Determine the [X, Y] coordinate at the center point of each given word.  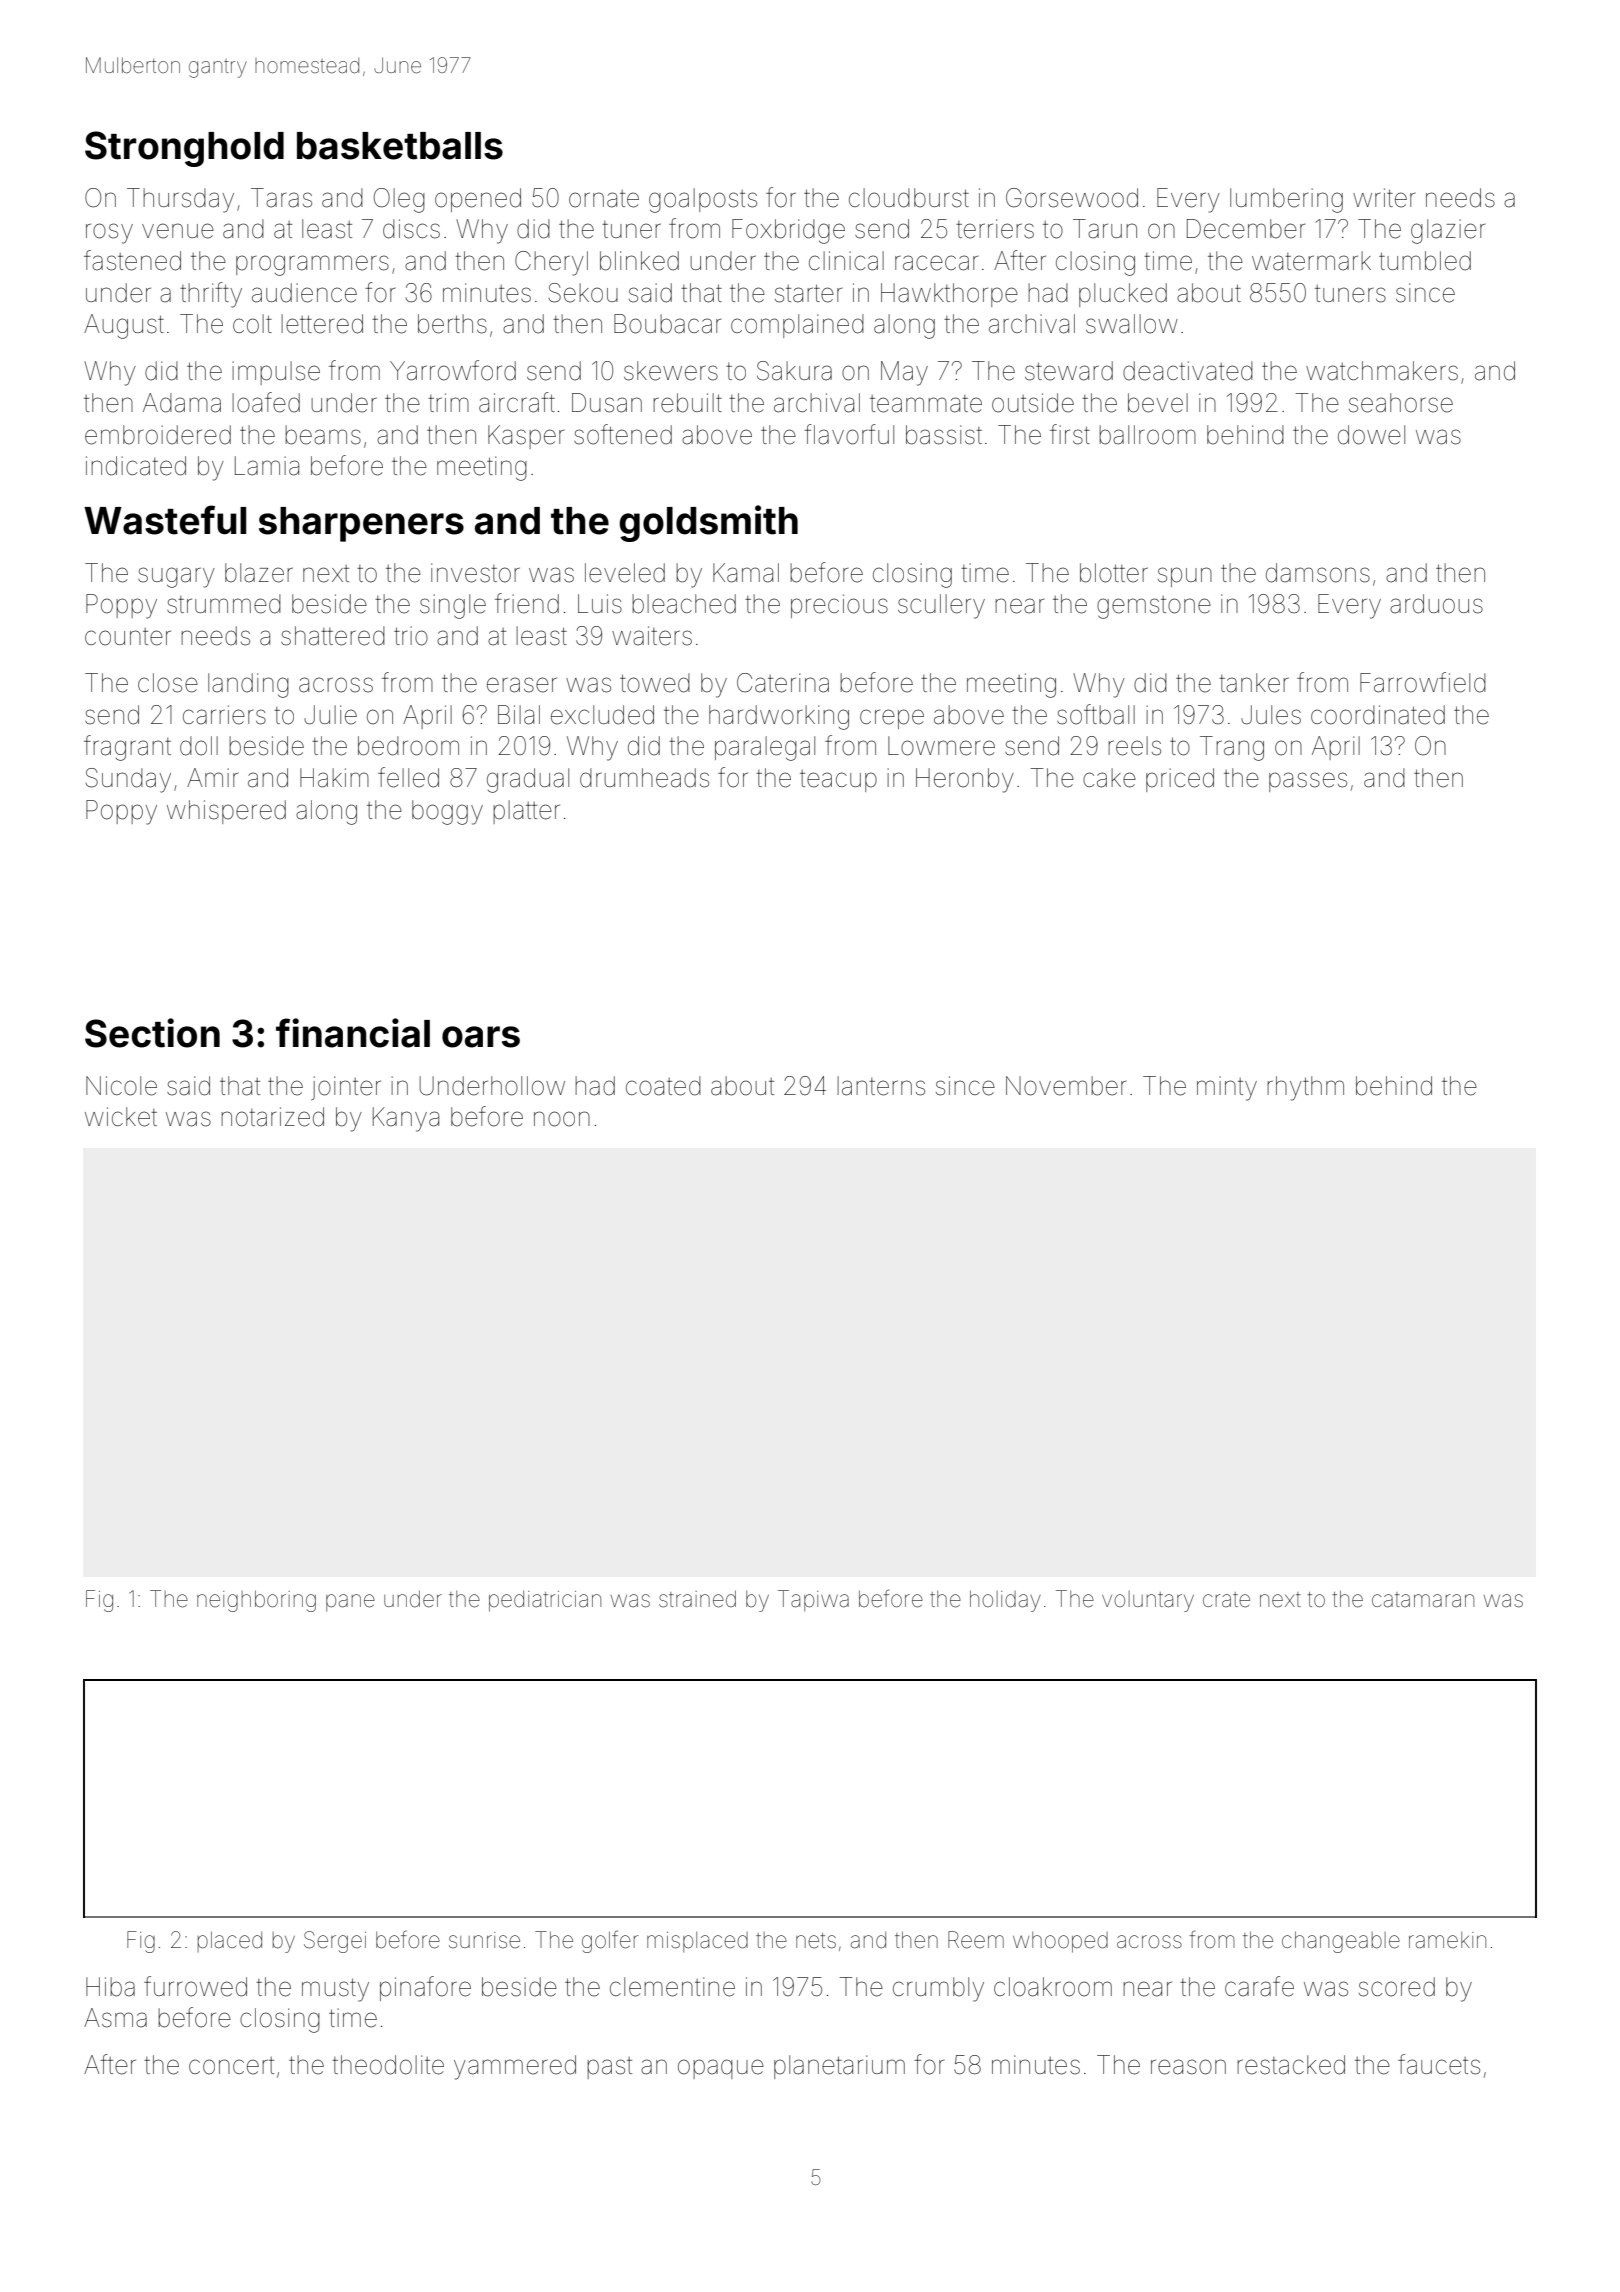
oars [481, 1037]
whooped [1060, 1942]
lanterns [881, 1086]
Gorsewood [1072, 198]
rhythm [1305, 1088]
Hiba [110, 1987]
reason [1188, 2067]
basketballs [400, 146]
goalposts [703, 200]
